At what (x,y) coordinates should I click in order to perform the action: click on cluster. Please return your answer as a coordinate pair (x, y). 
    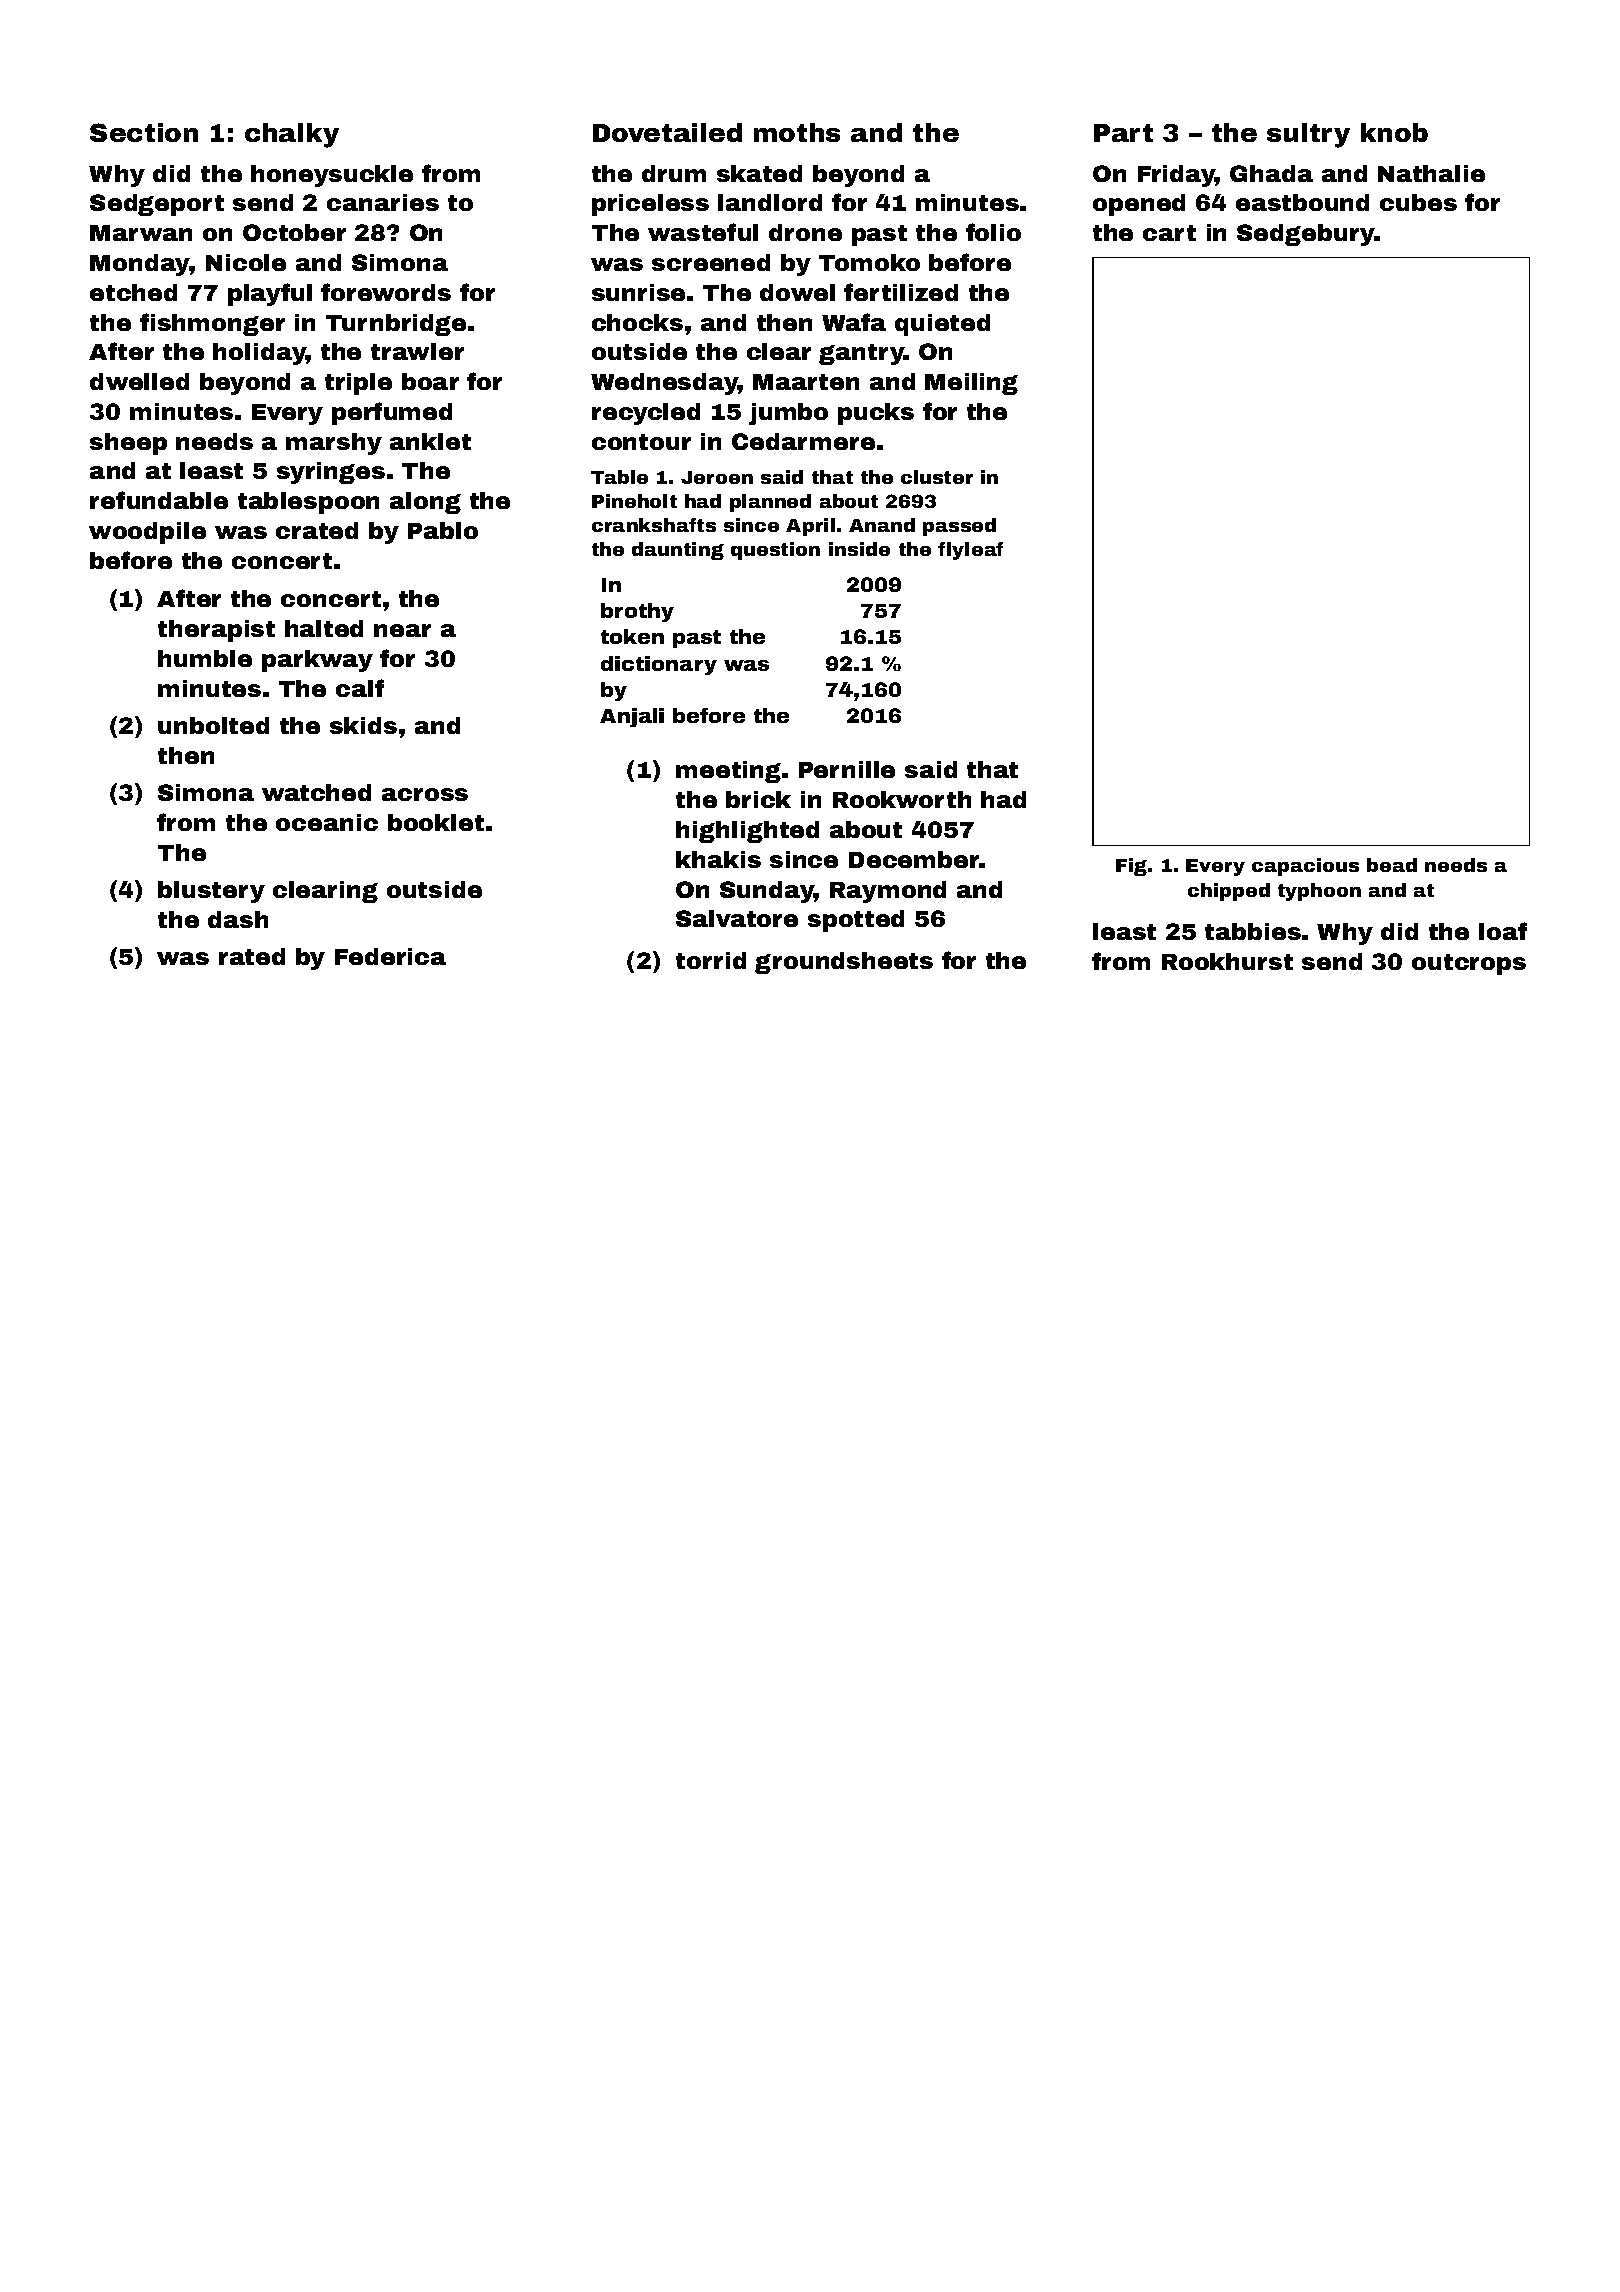
    Looking at the image, I should click on (937, 477).
